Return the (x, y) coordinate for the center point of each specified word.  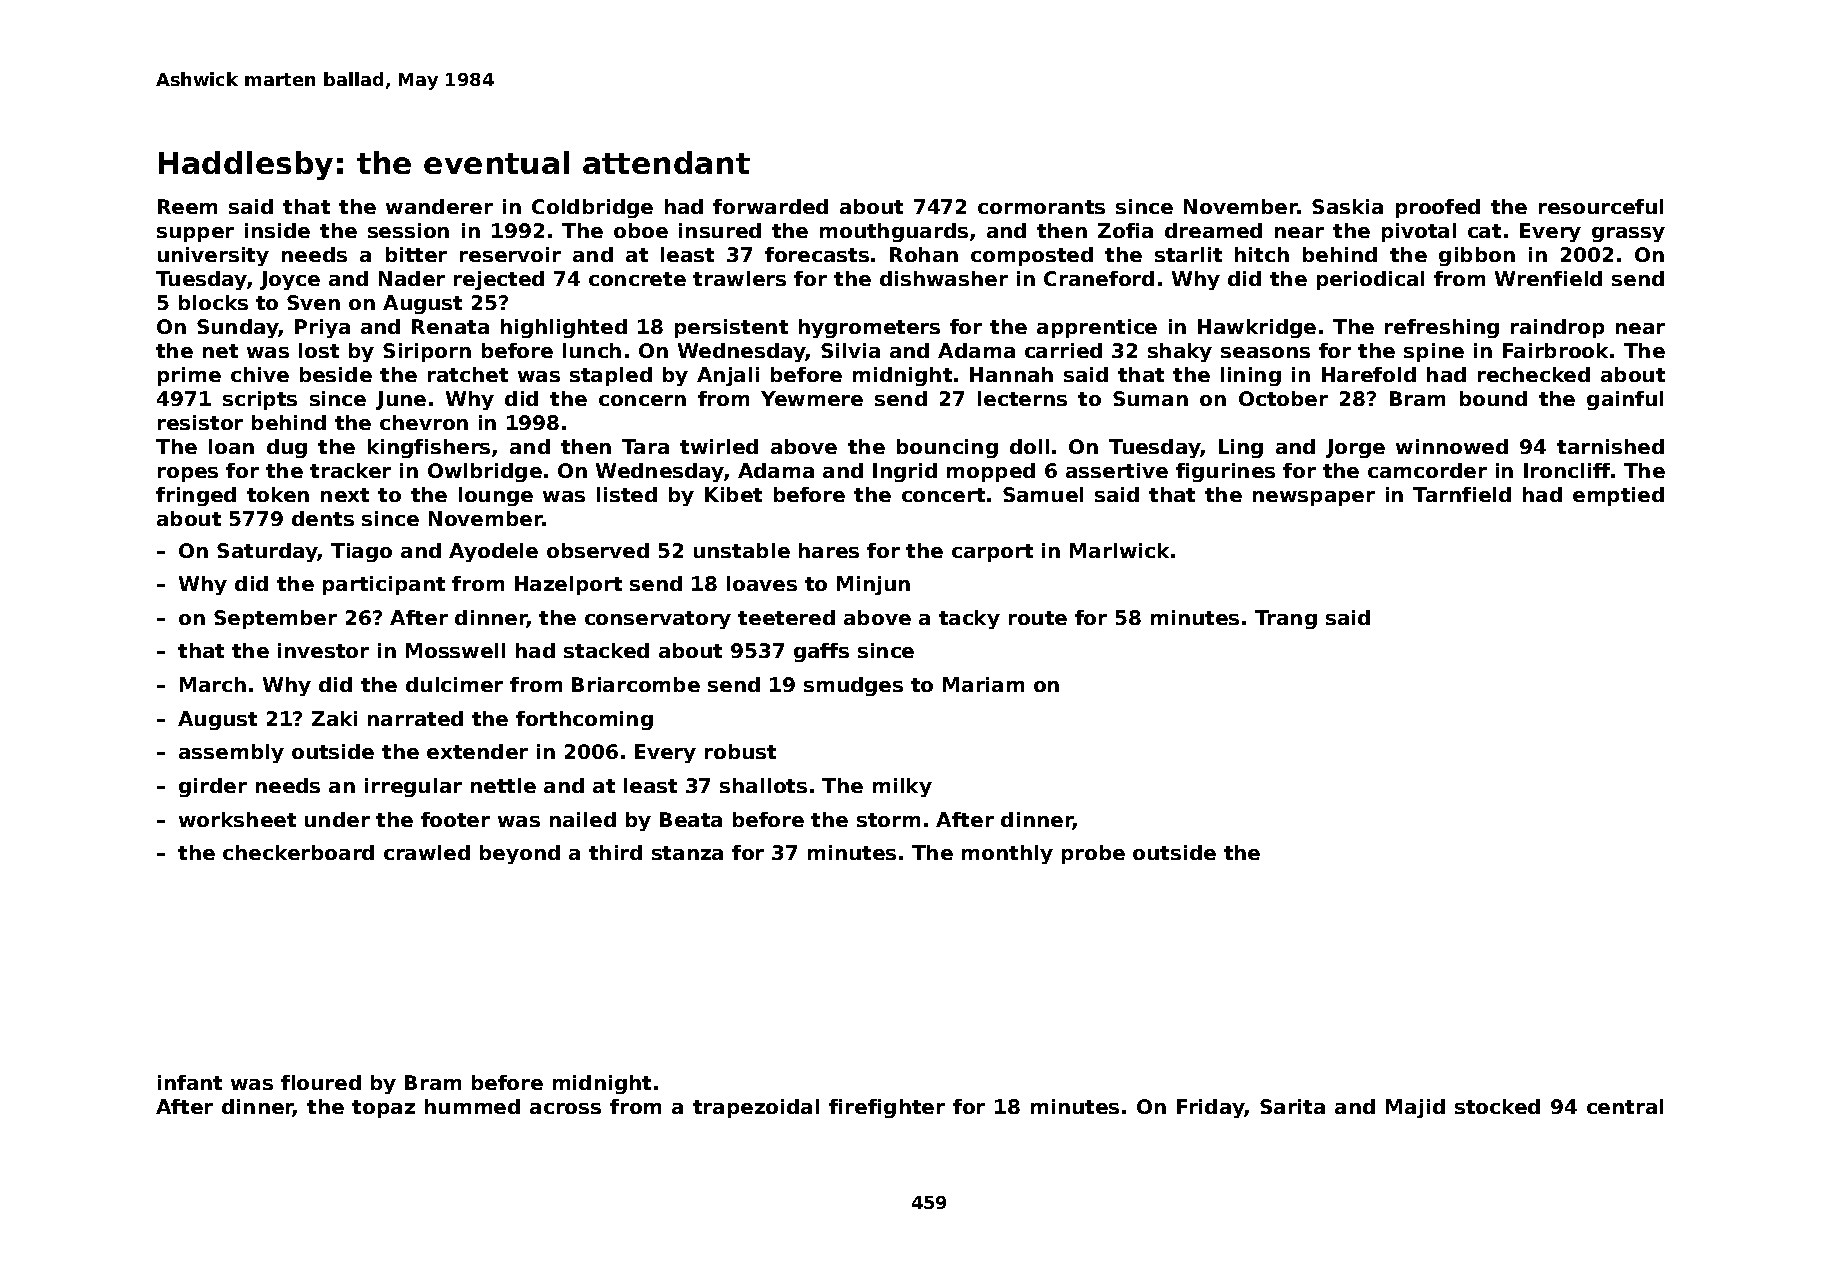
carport (992, 553)
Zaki (334, 718)
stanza (687, 853)
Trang (1286, 619)
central (1625, 1106)
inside (277, 230)
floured (321, 1082)
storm (888, 820)
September (275, 619)
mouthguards (894, 232)
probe (1093, 854)
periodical (1370, 280)
